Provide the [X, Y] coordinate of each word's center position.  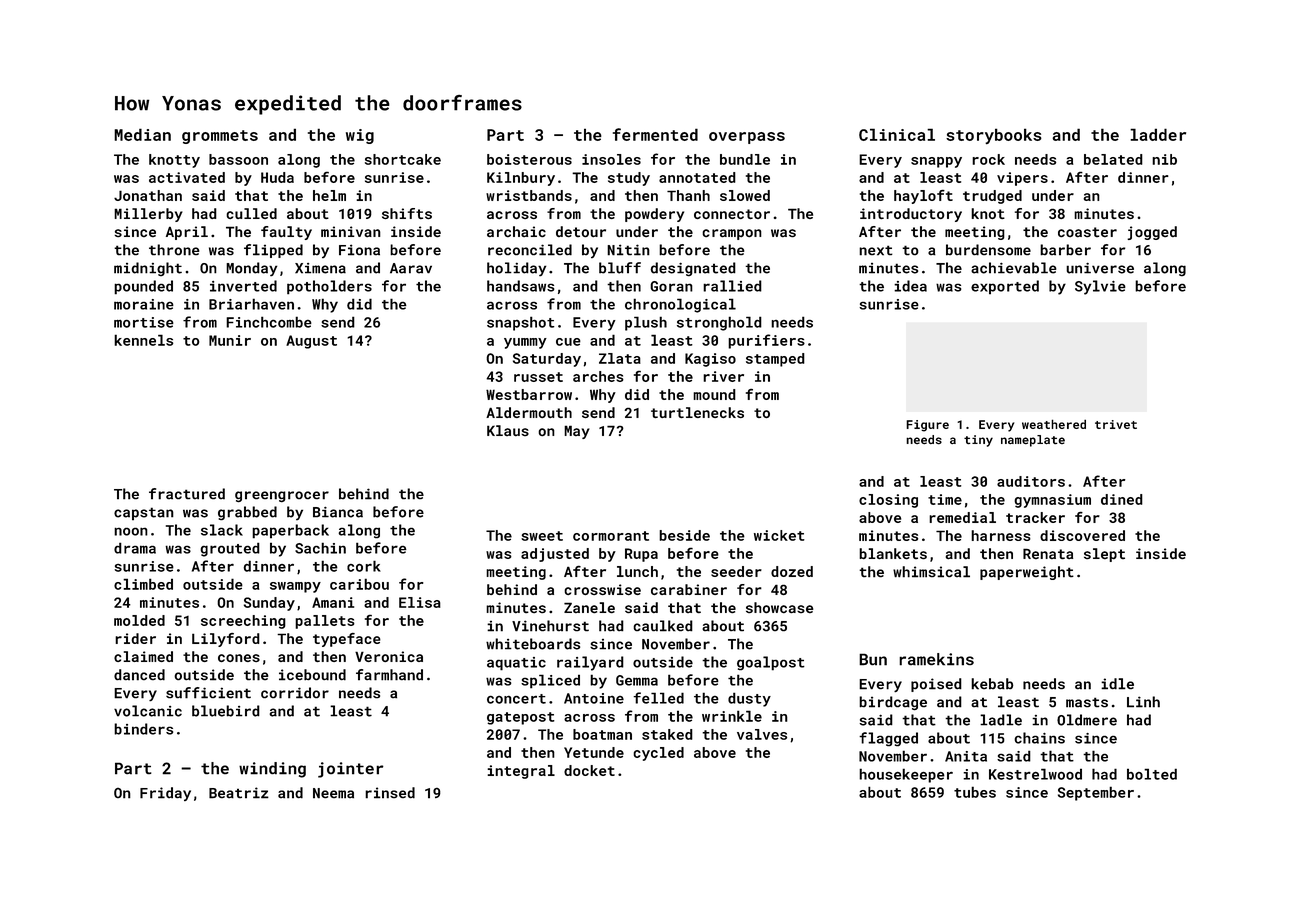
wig [360, 136]
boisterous [529, 159]
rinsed [390, 793]
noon [131, 531]
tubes [975, 792]
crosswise [602, 589]
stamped [775, 360]
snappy [936, 162]
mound [714, 394]
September [1096, 793]
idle [1117, 684]
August [311, 342]
